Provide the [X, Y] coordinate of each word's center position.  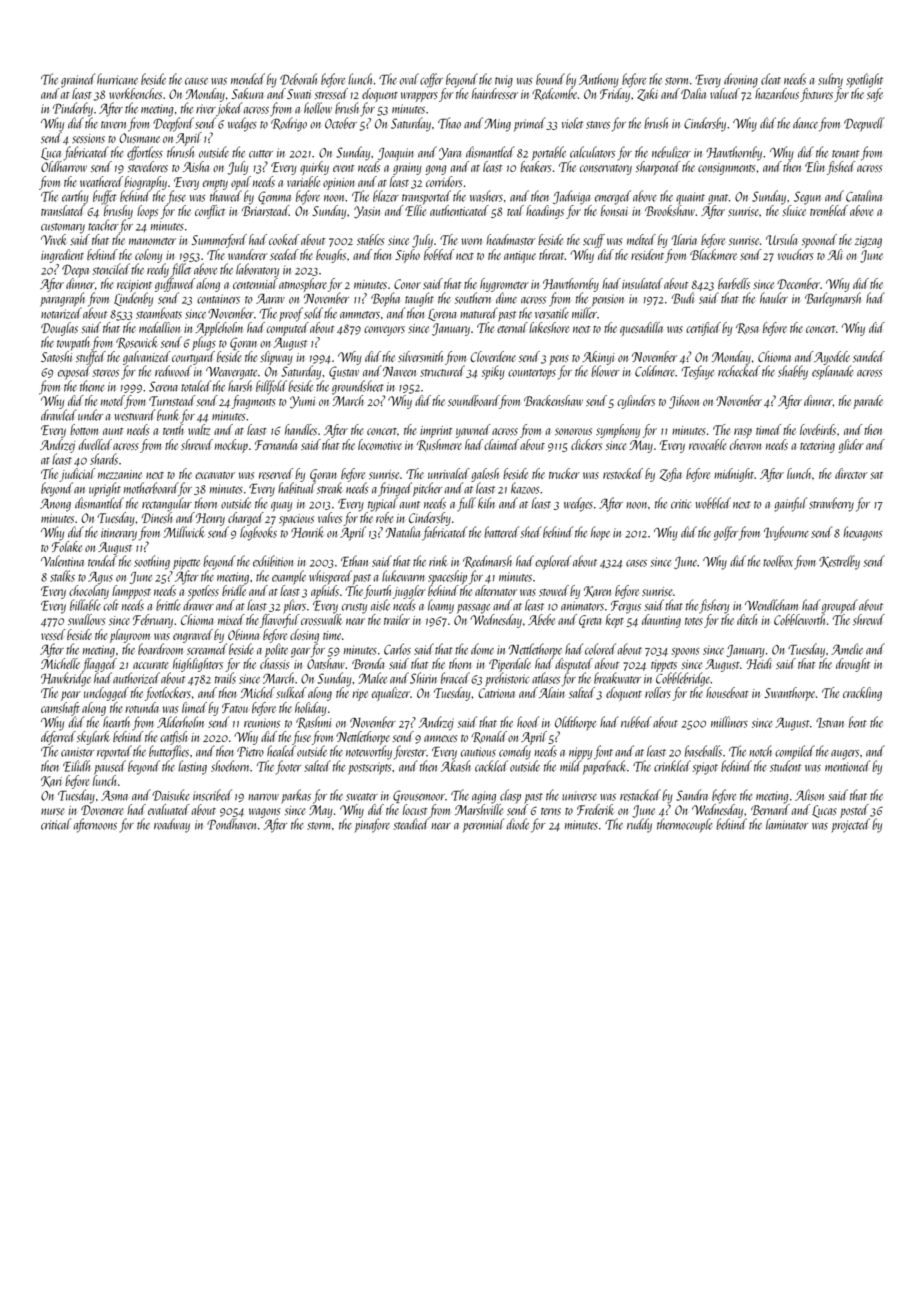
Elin [814, 166]
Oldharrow [64, 166]
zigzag [868, 242]
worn [471, 241]
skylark [93, 738]
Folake [67, 546]
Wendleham [771, 605]
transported [426, 197]
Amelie [847, 649]
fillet [180, 270]
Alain [551, 692]
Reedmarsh [487, 561]
